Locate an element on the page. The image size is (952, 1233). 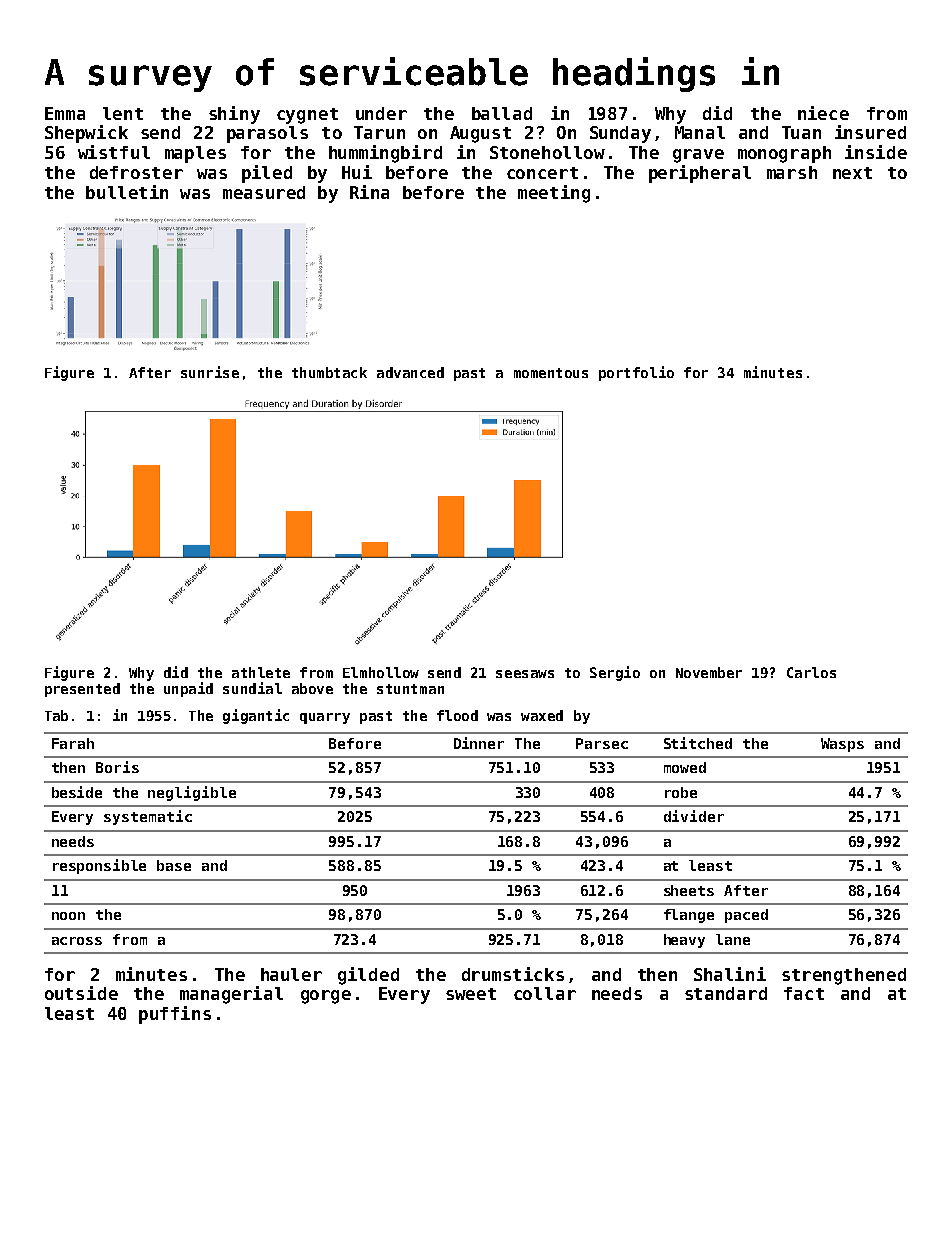
measured is located at coordinates (264, 192).
